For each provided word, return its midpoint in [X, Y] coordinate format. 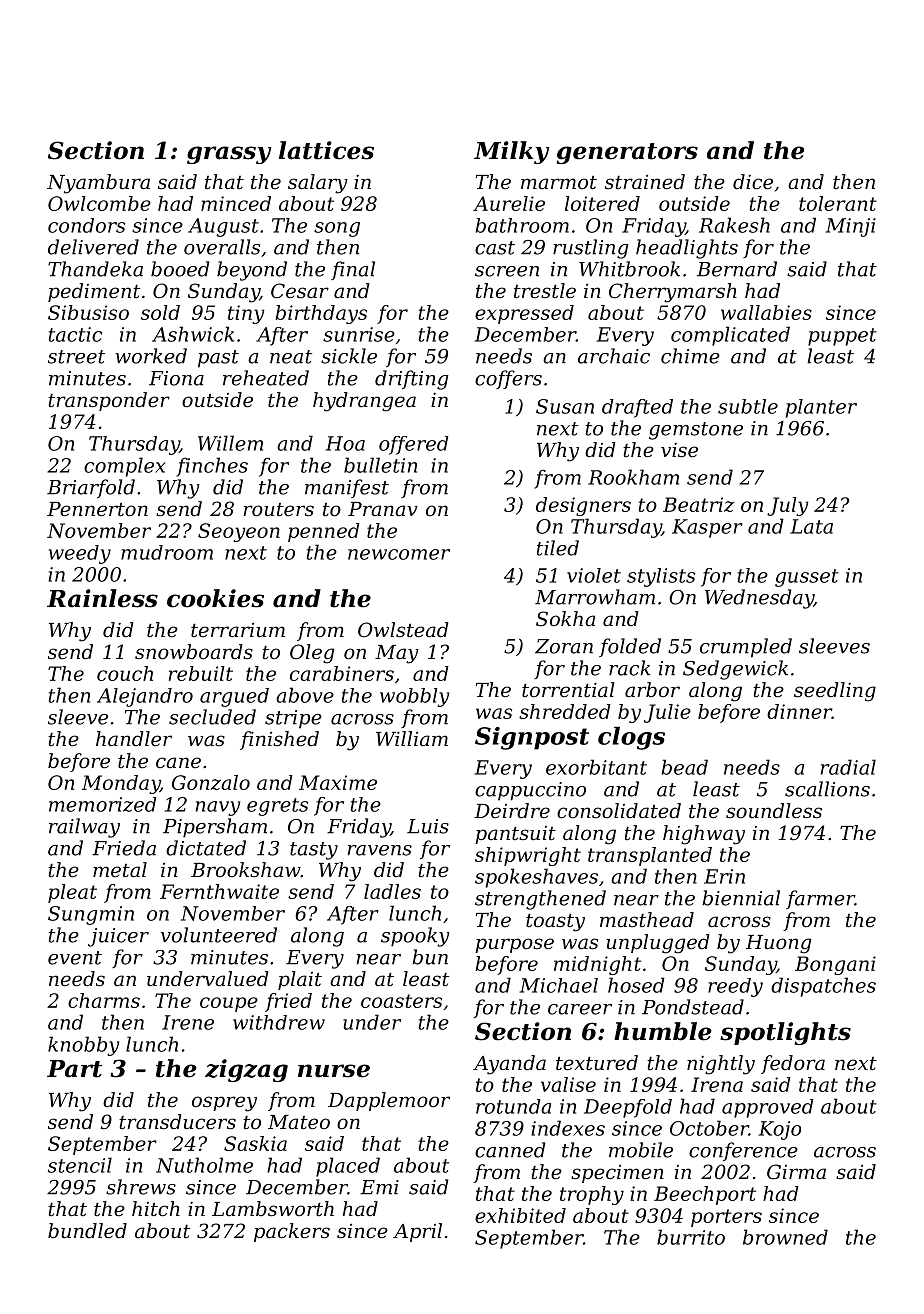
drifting [412, 380]
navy [218, 808]
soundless [774, 811]
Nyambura [98, 184]
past [218, 359]
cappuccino [530, 791]
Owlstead [403, 630]
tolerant [838, 203]
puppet [842, 337]
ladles [392, 891]
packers [292, 1232]
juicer [118, 937]
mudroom [167, 552]
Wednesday [759, 599]
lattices [326, 150]
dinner [799, 711]
